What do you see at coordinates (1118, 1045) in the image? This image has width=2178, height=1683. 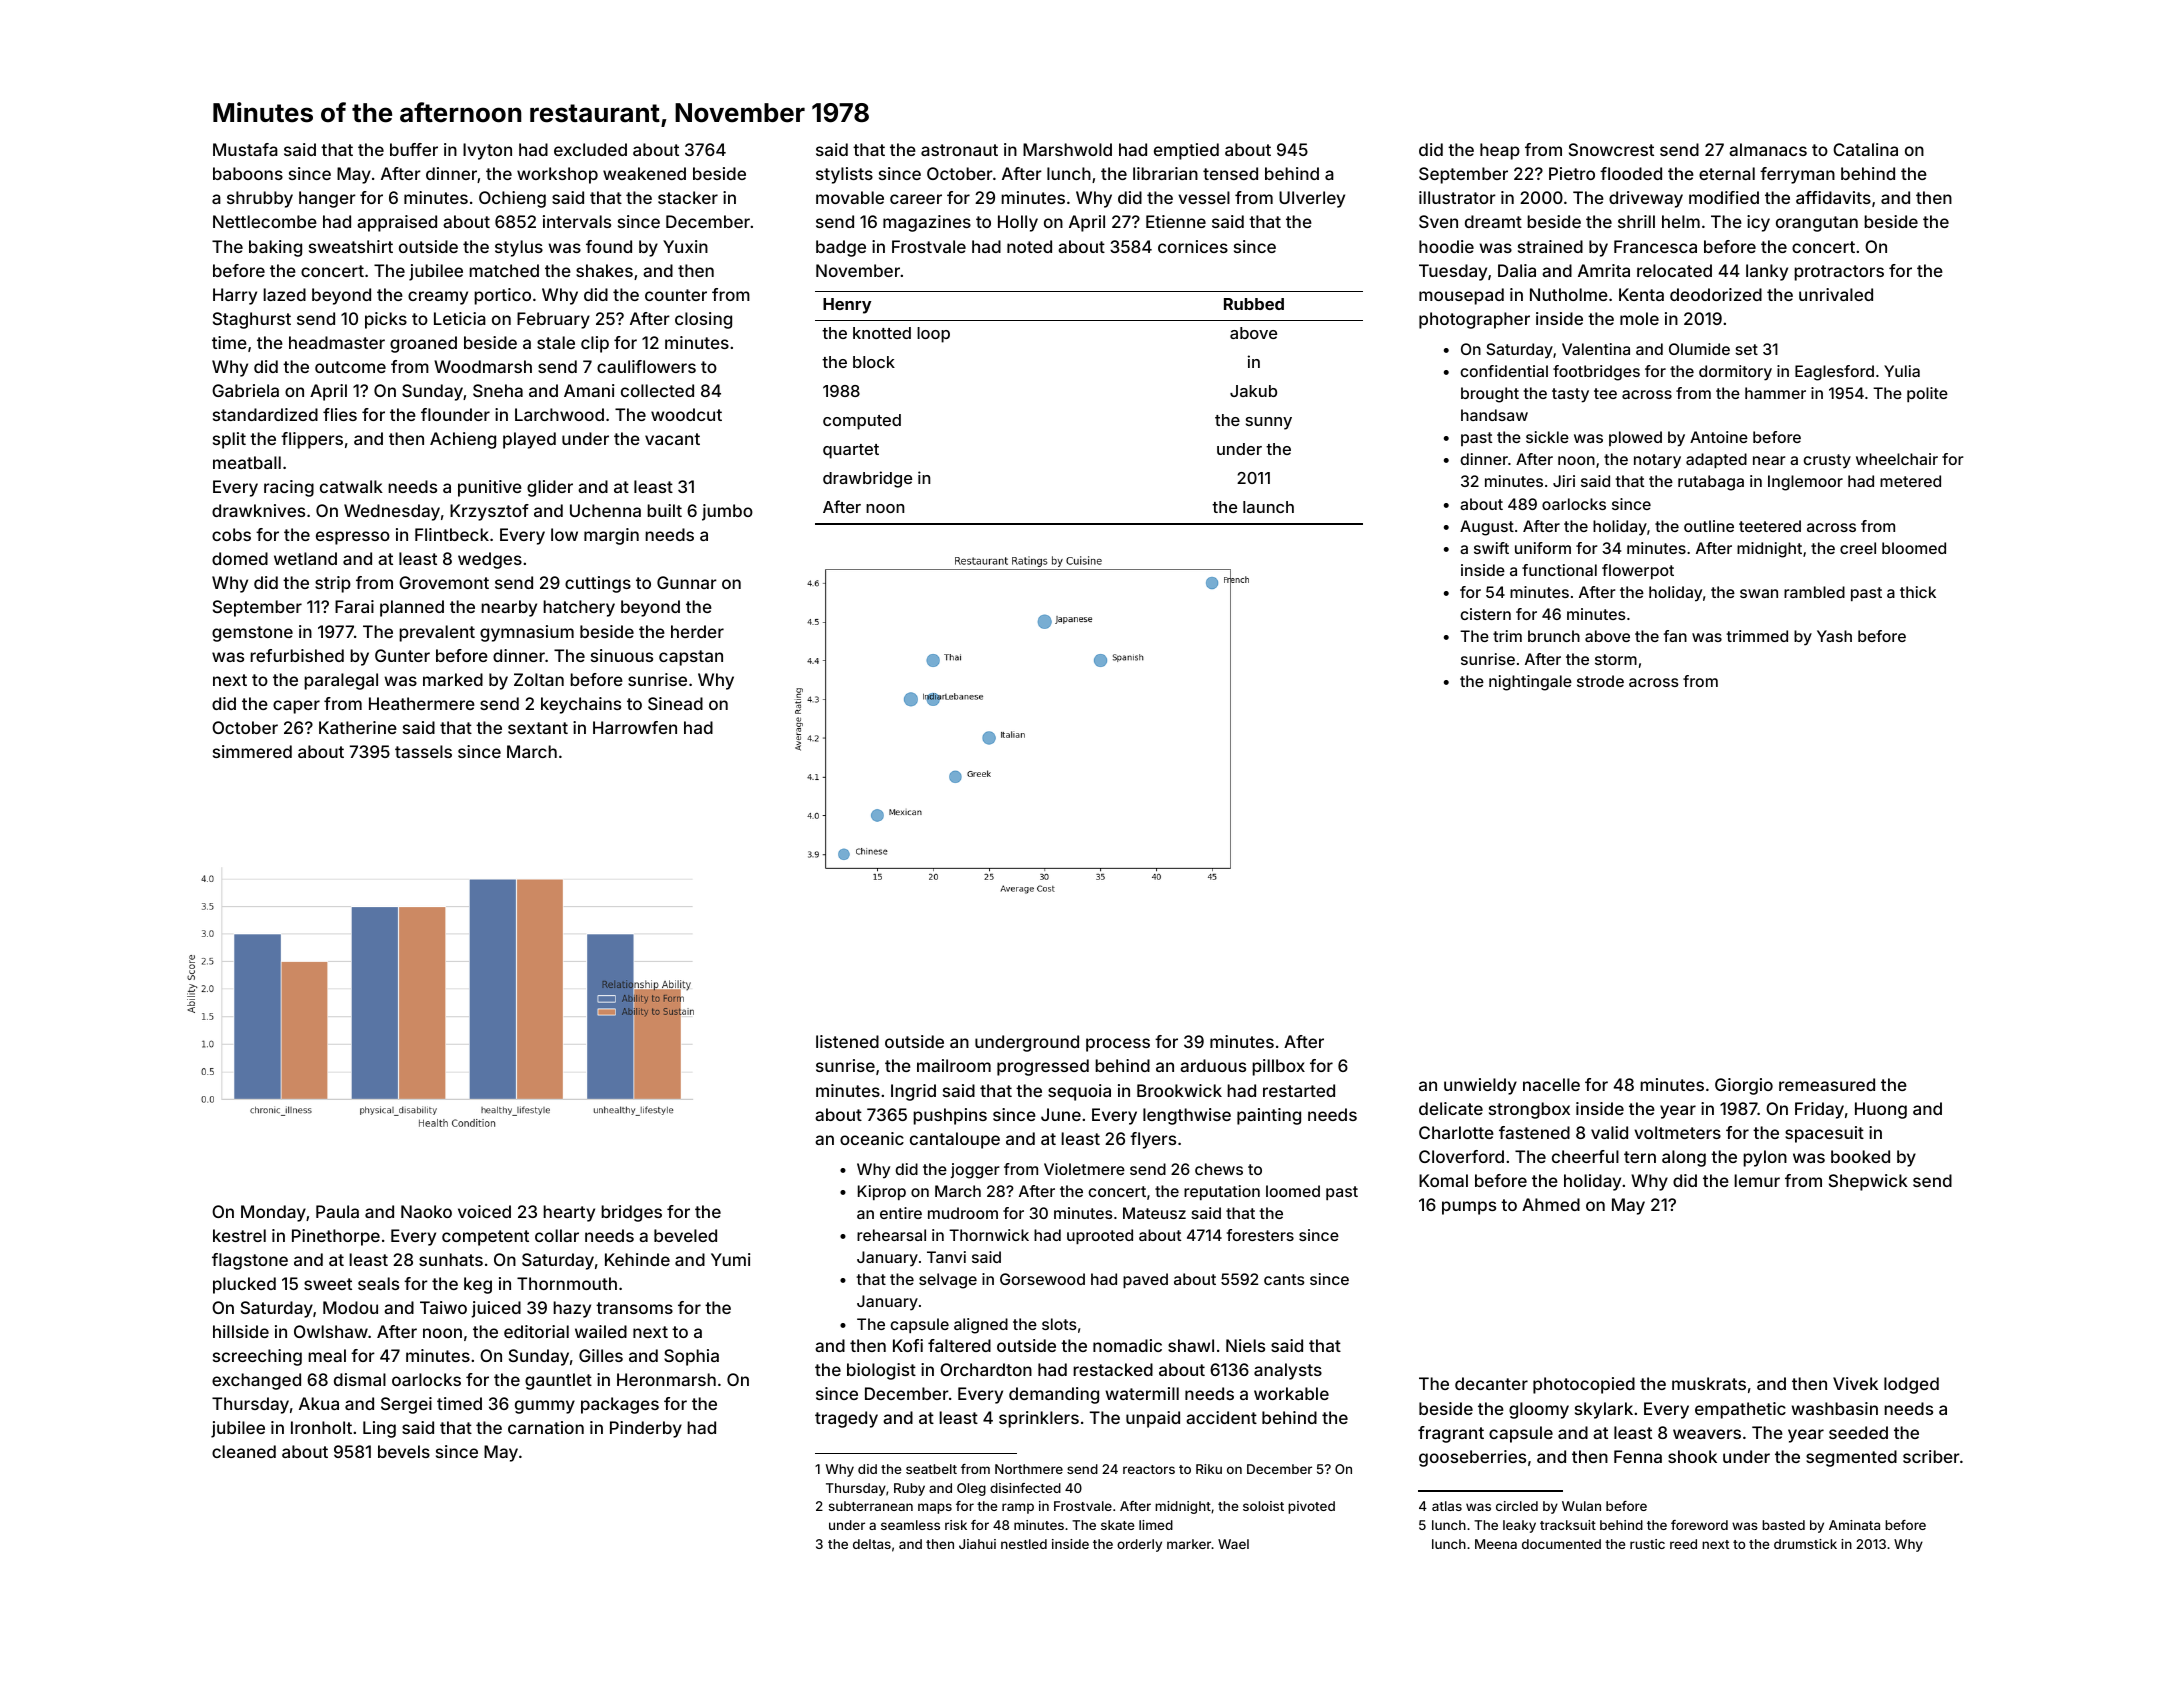 I see `process` at bounding box center [1118, 1045].
